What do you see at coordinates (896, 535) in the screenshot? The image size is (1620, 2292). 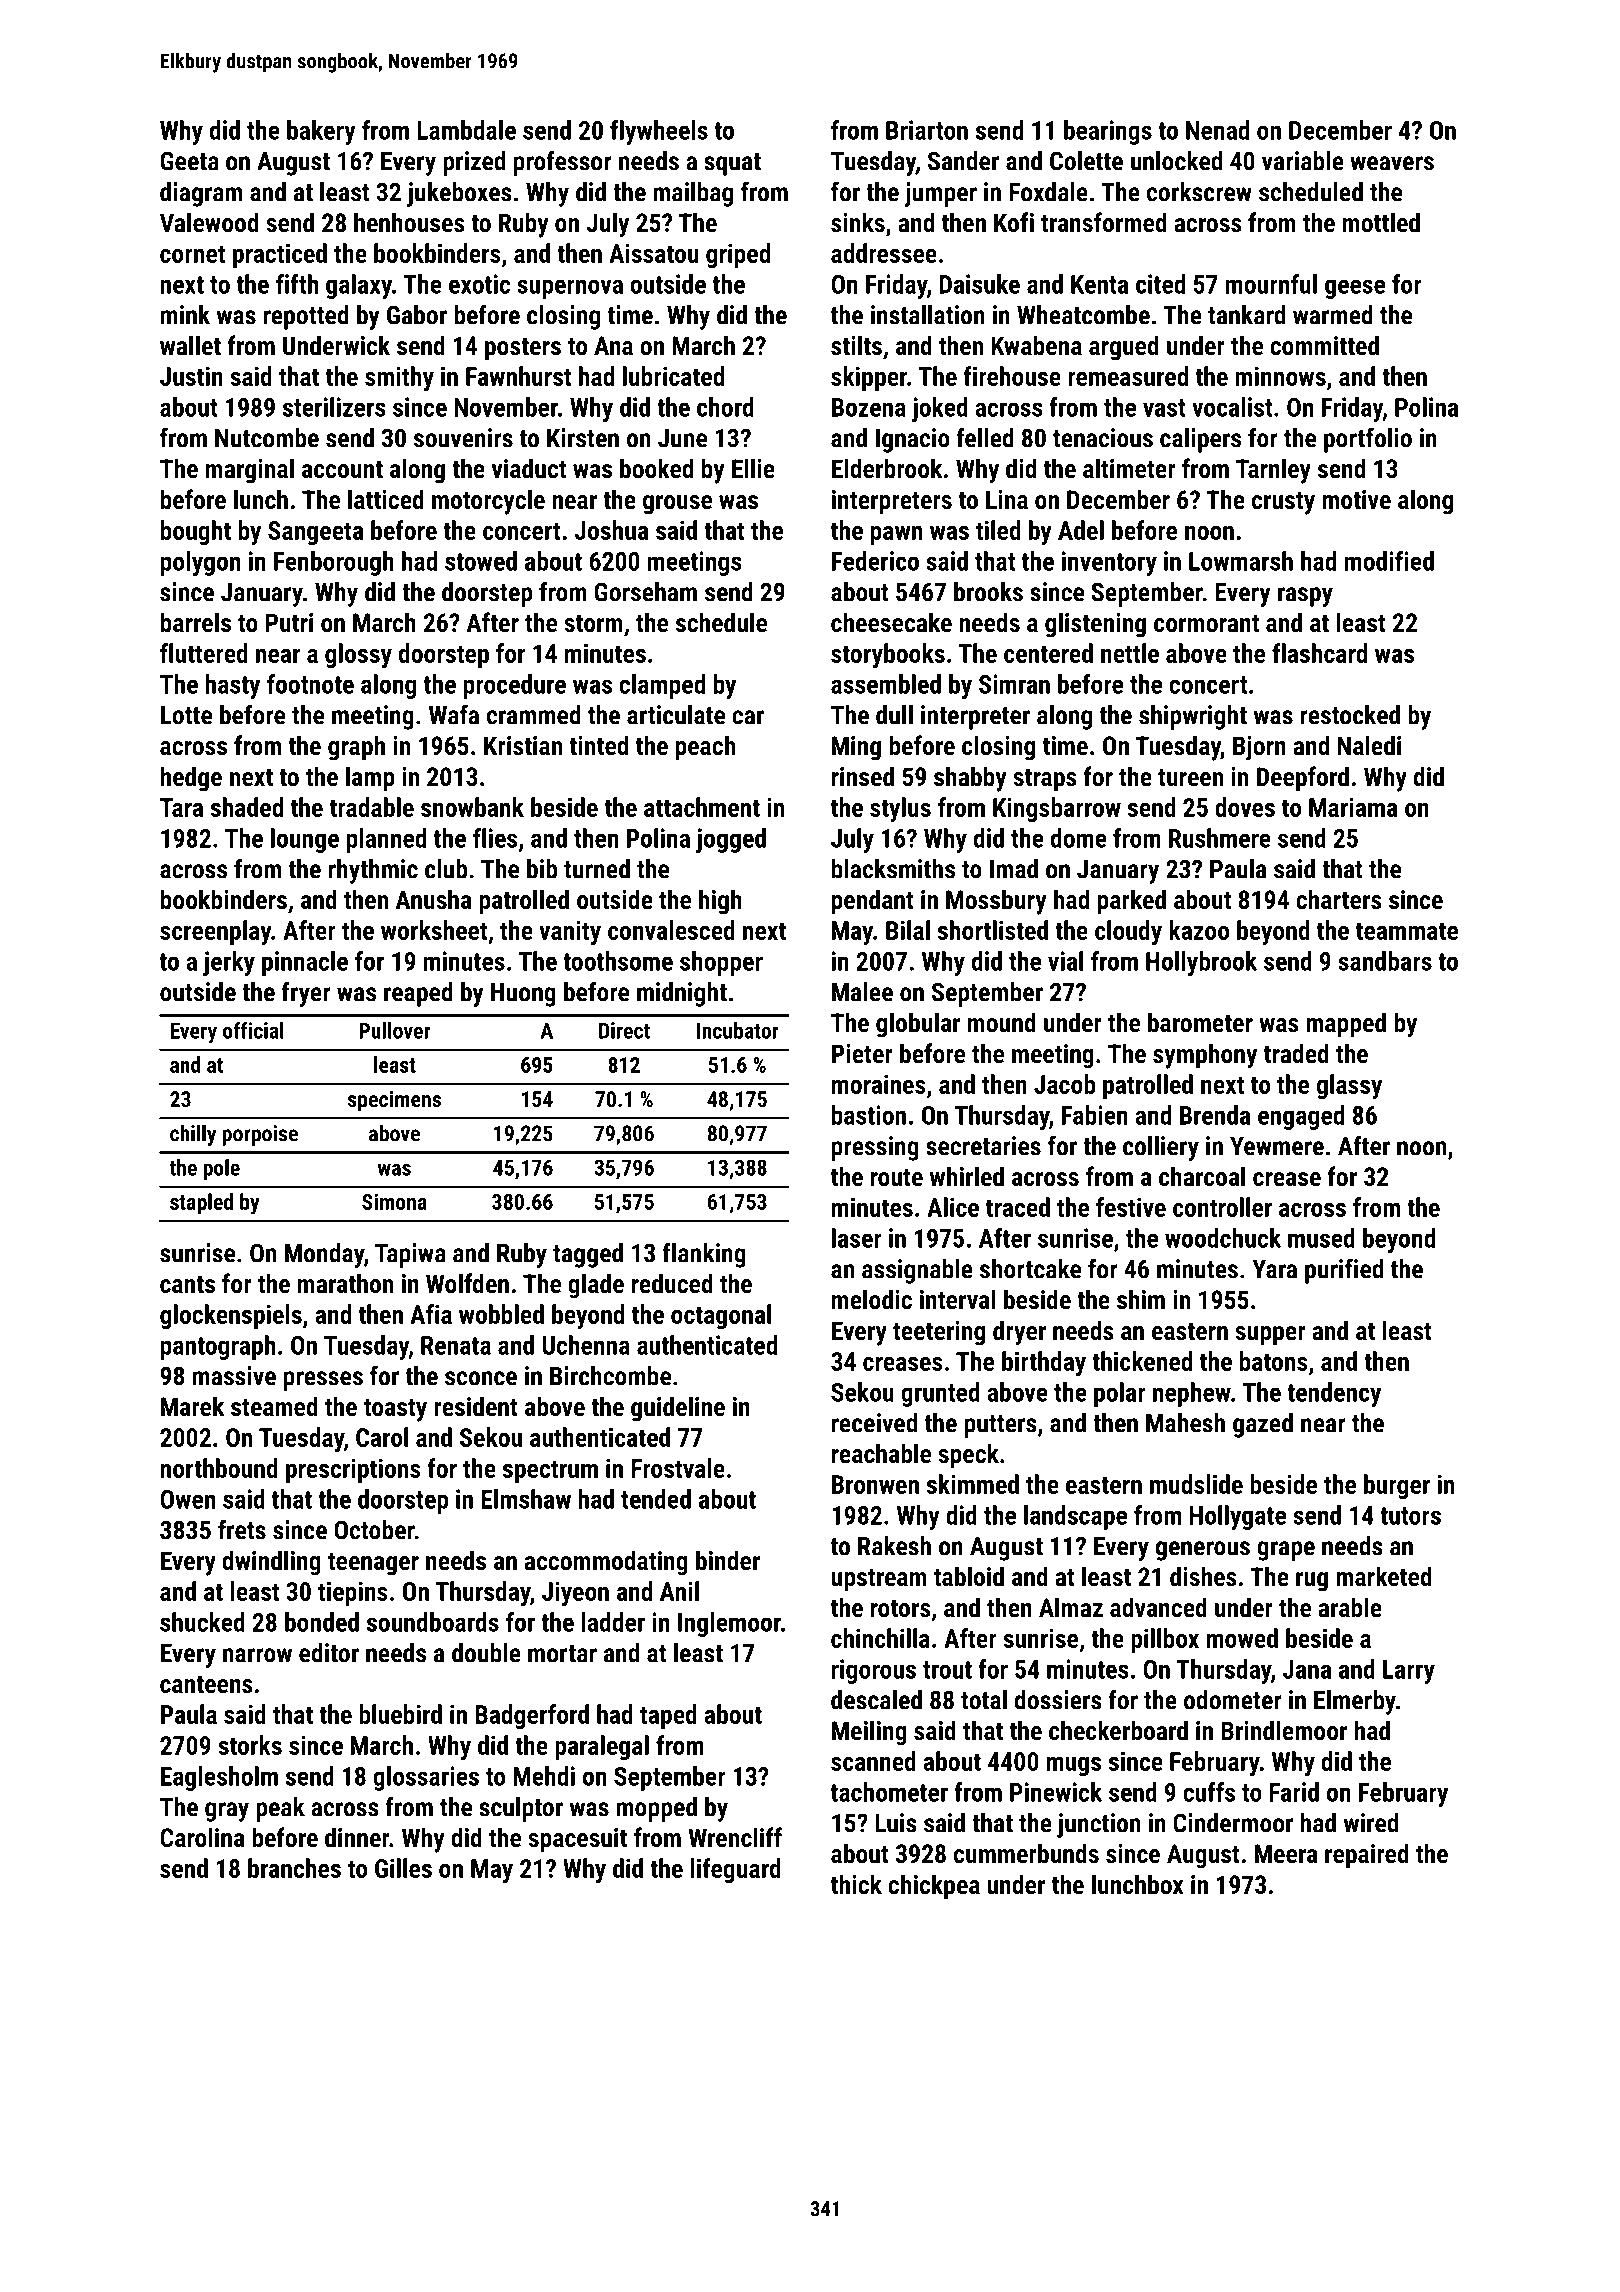 I see `pawn` at bounding box center [896, 535].
